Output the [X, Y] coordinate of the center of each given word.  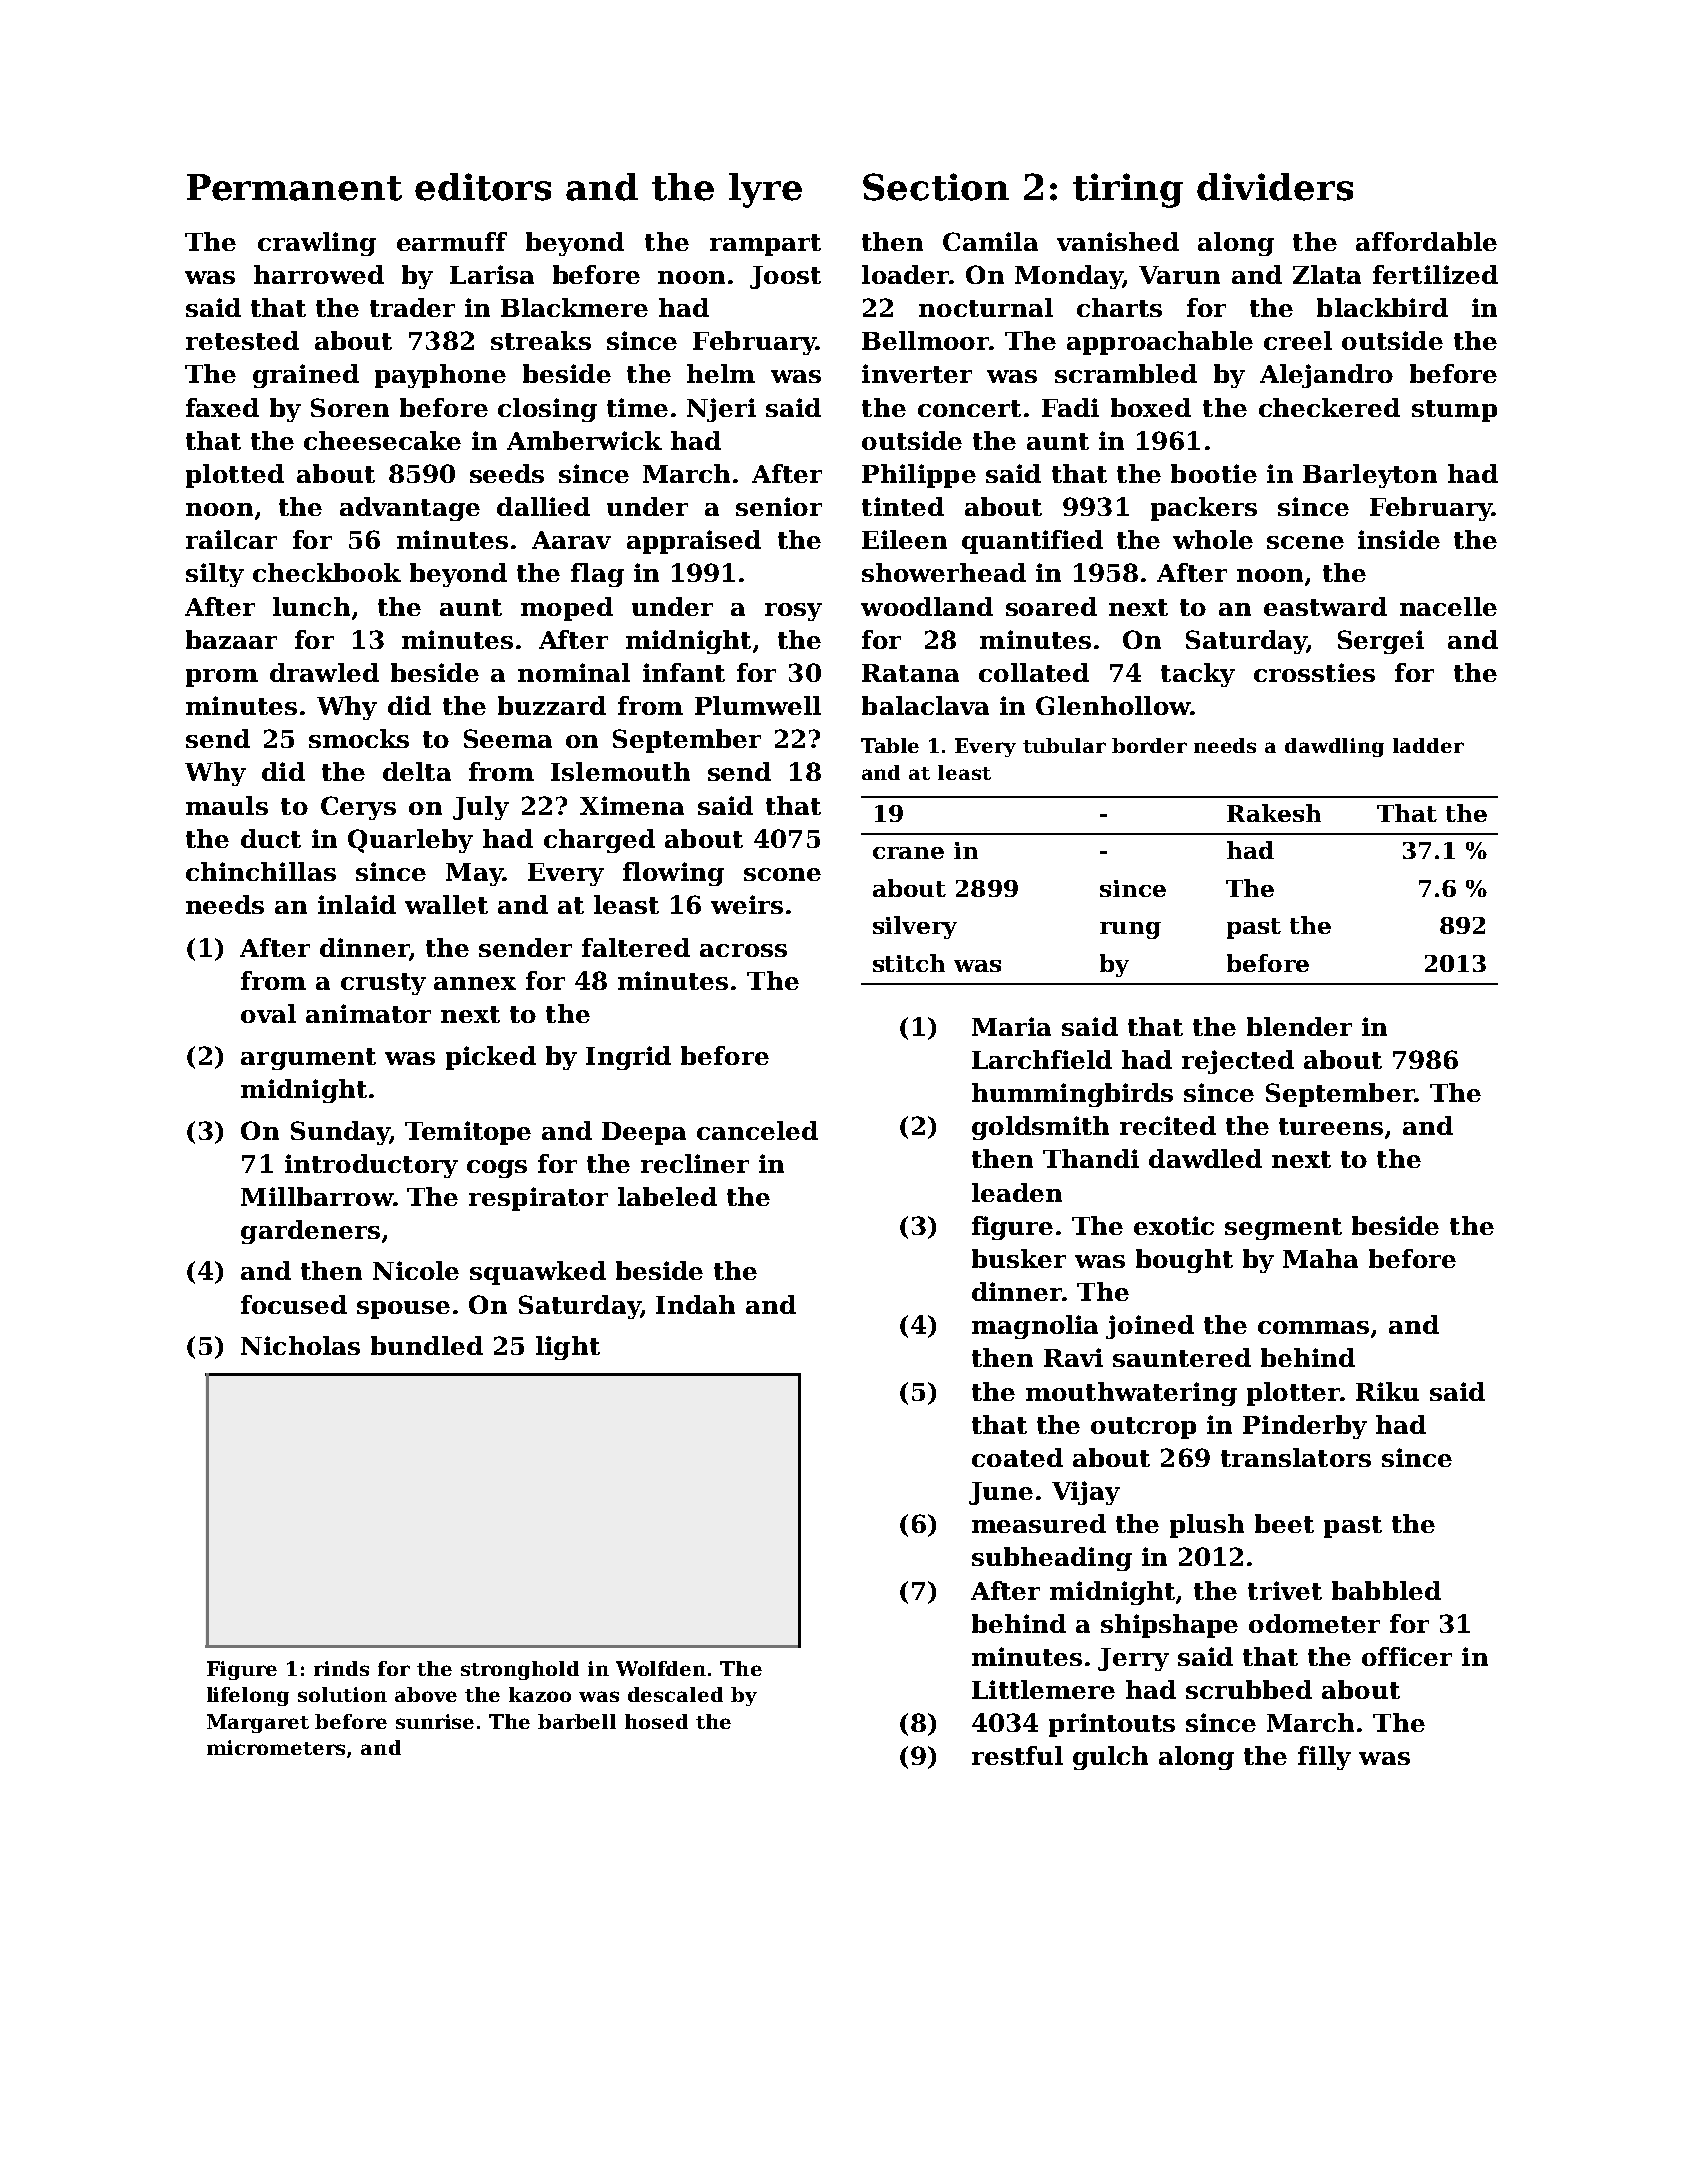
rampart [765, 245]
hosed [656, 1721]
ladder [1428, 745]
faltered [636, 947]
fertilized [1435, 274]
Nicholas [300, 1345]
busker [1019, 1258]
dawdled [1205, 1158]
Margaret [258, 1723]
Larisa [492, 274]
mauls [227, 805]
